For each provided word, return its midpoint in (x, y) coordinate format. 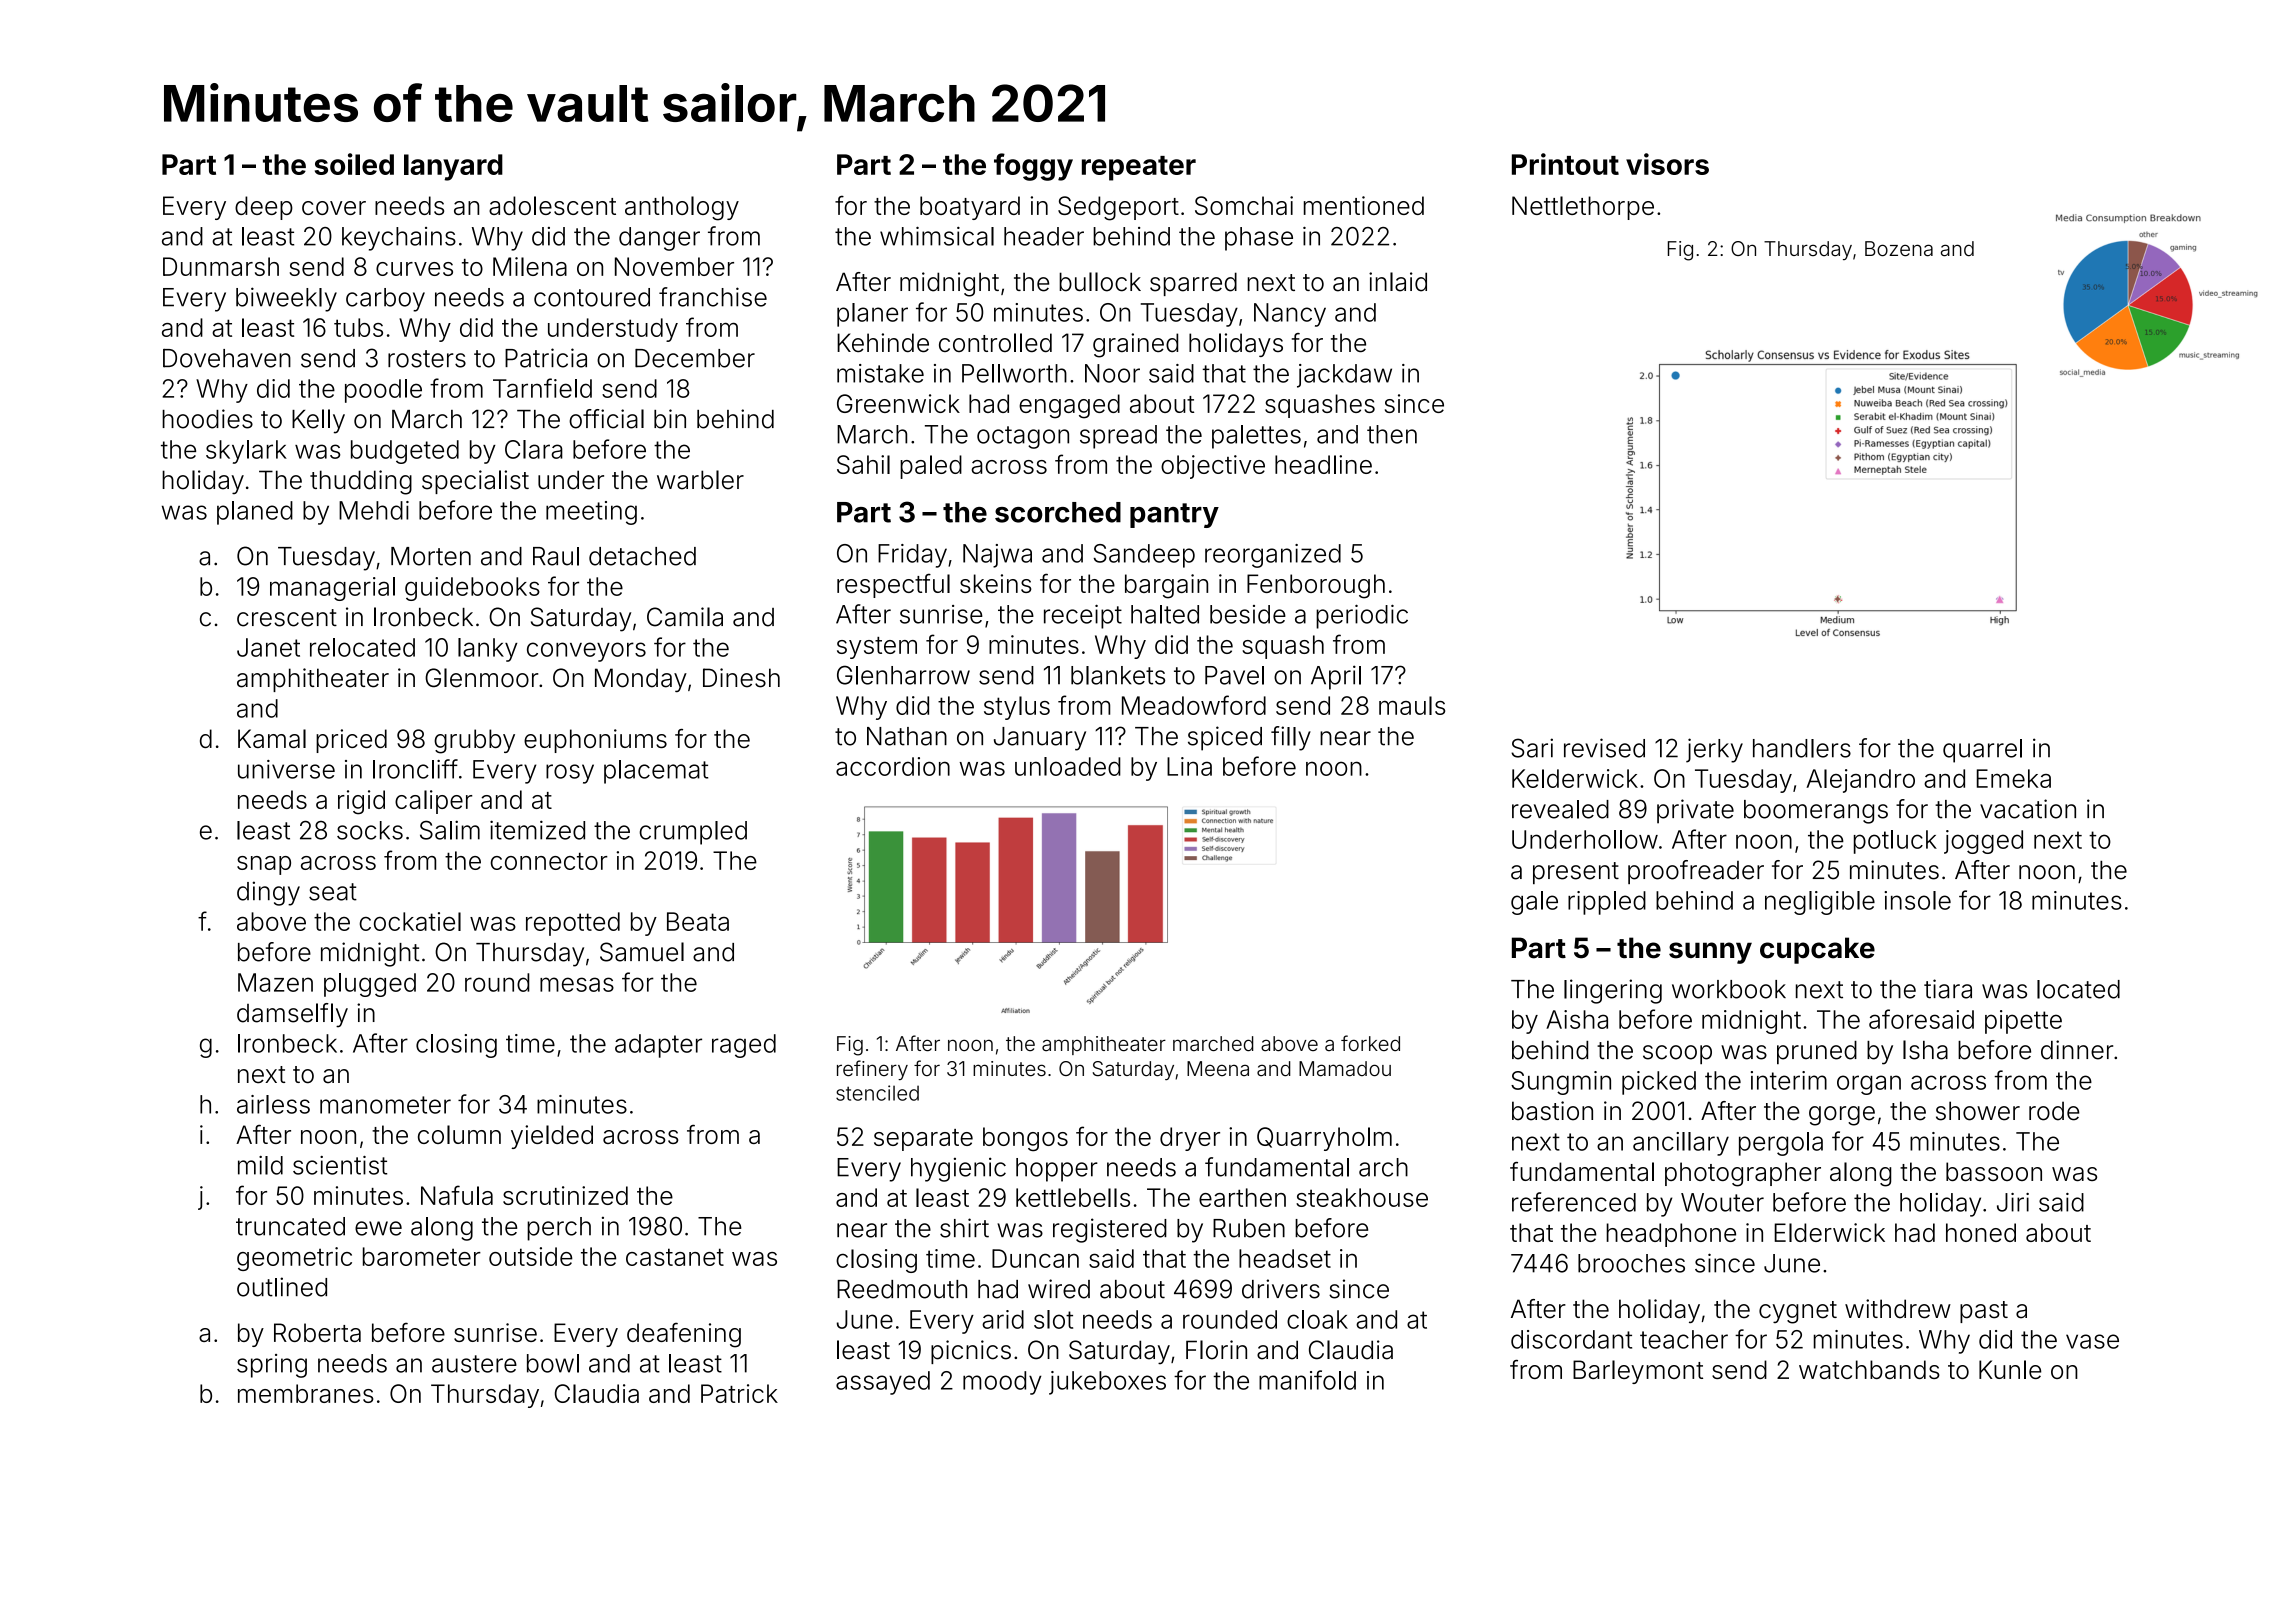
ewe (378, 1228)
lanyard (453, 167)
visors (1667, 164)
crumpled (693, 833)
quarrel (1982, 751)
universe (286, 769)
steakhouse (1362, 1197)
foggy (1033, 167)
